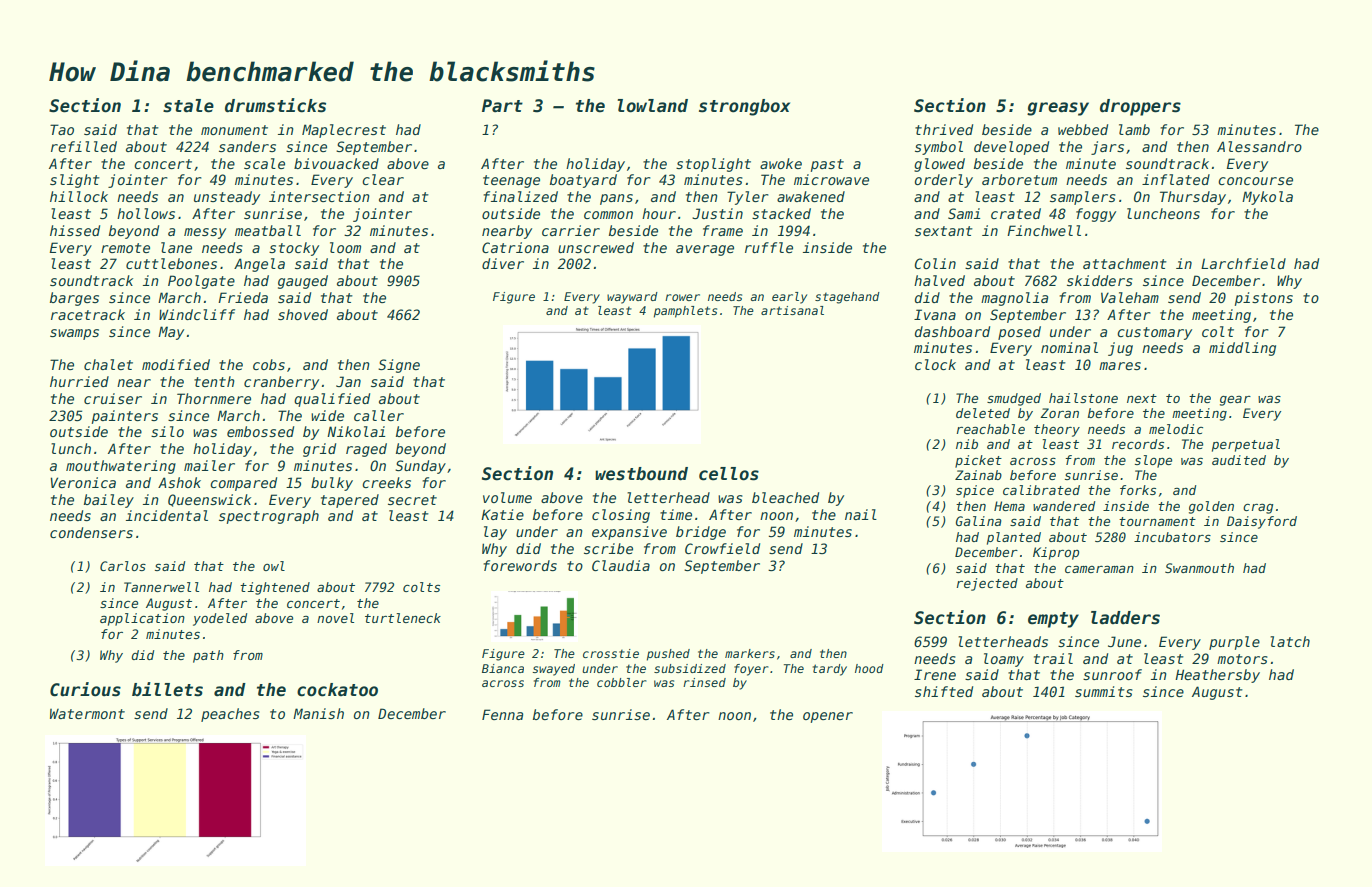  Describe the element at coordinates (87, 714) in the page. I see `Watermont` at that location.
